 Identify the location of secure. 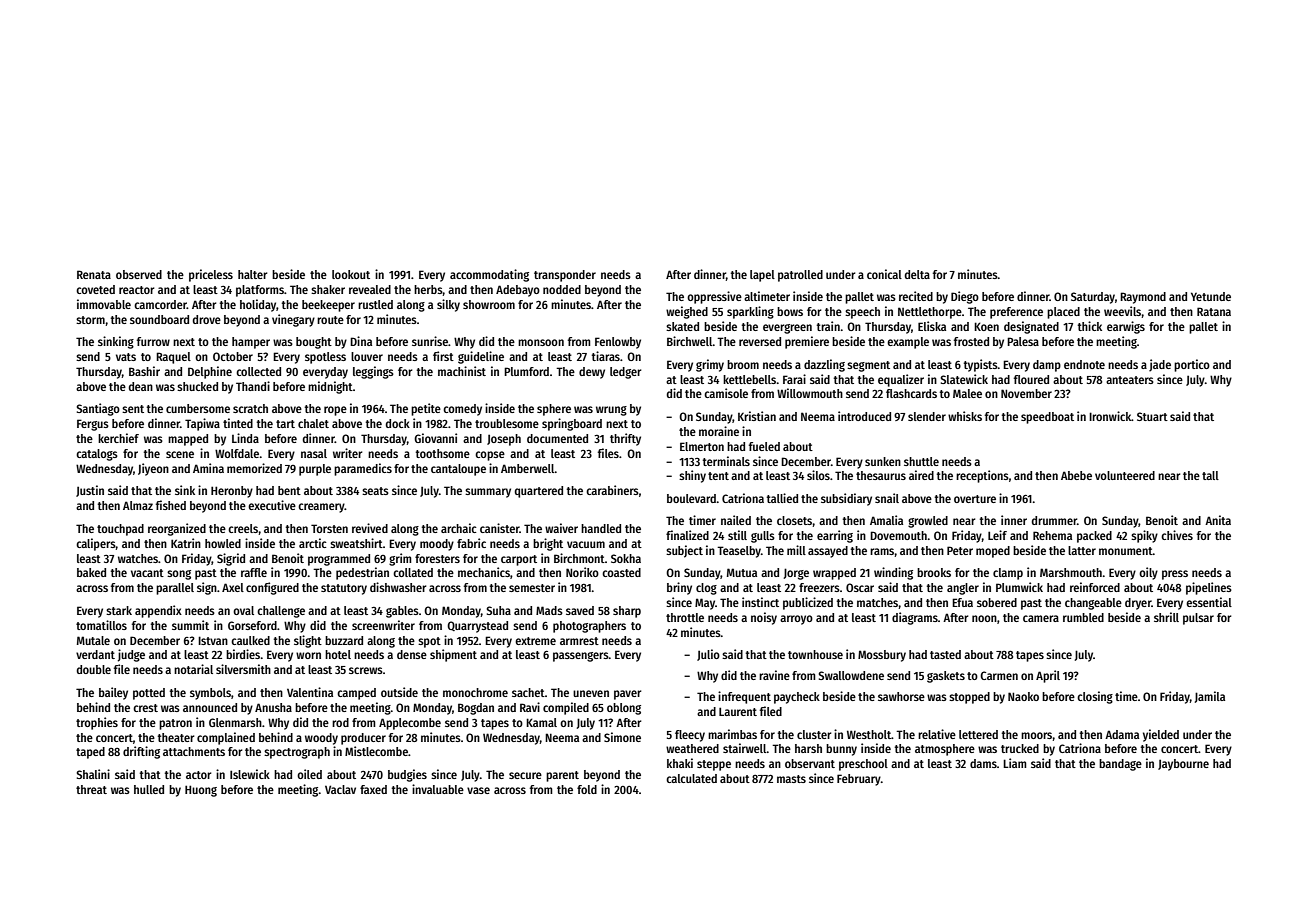
(525, 775).
